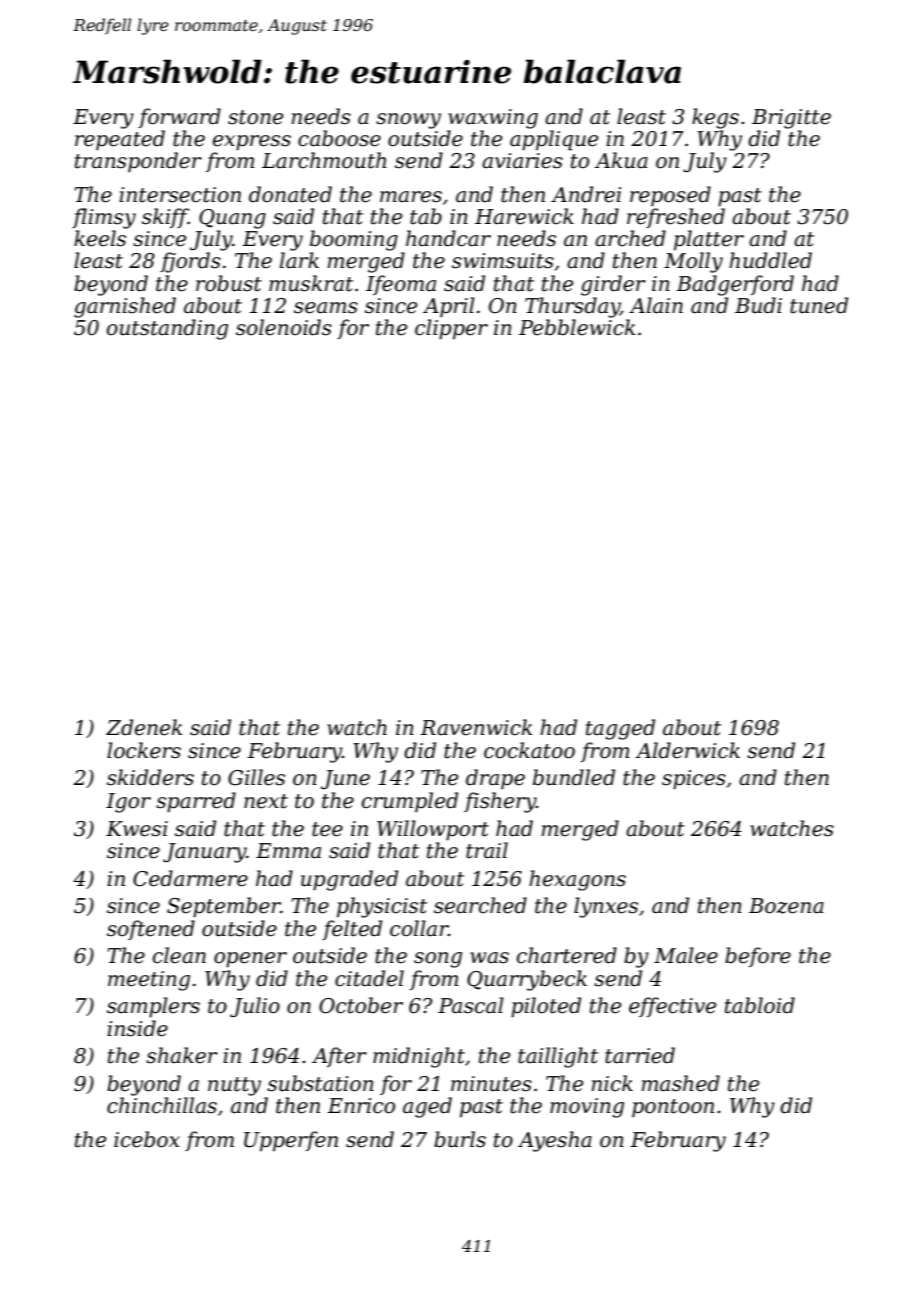 This screenshot has height=1314, width=924. What do you see at coordinates (656, 305) in the screenshot?
I see `Alain` at bounding box center [656, 305].
